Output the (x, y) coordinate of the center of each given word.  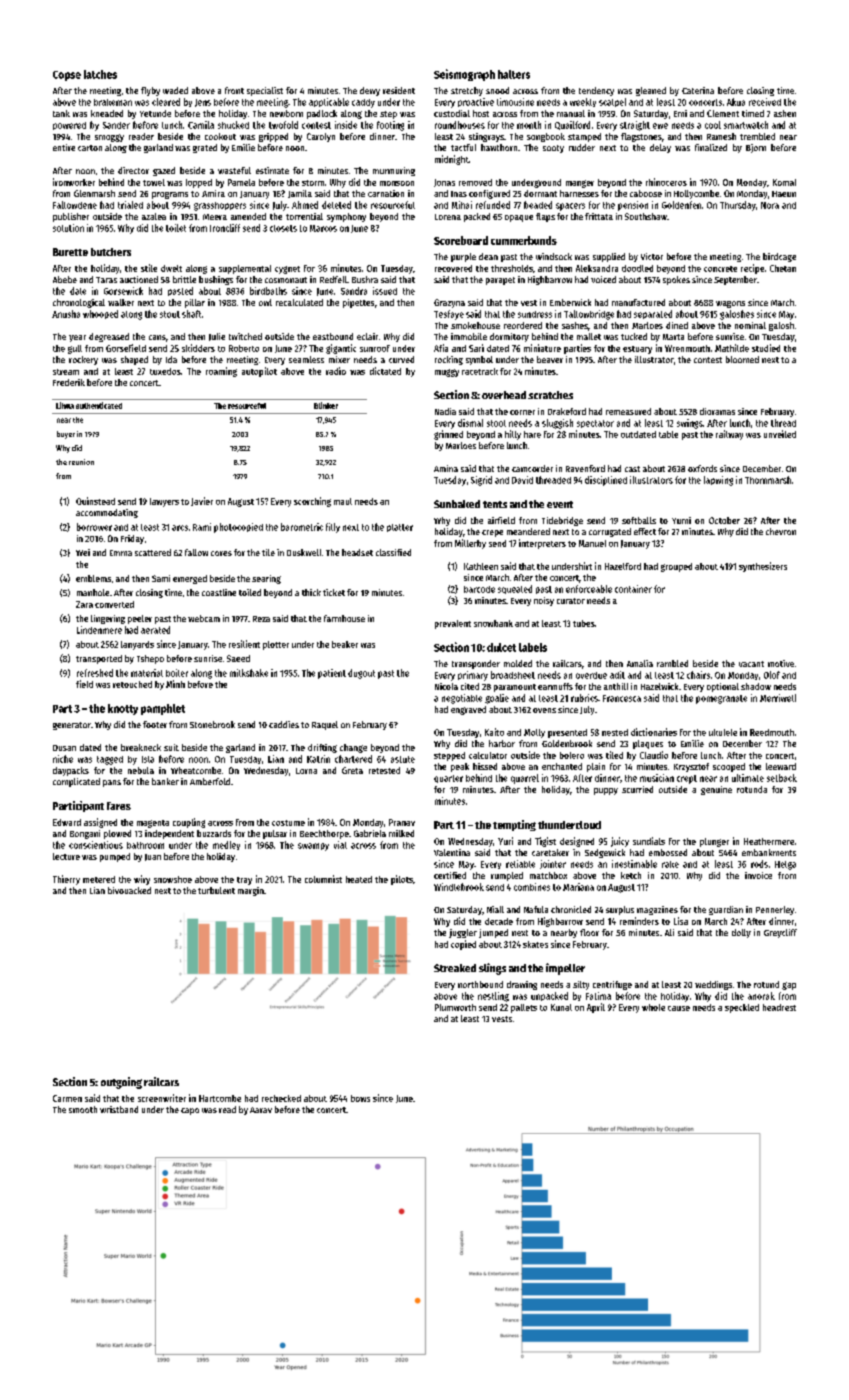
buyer (66, 435)
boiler (177, 673)
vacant (751, 664)
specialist (265, 91)
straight (635, 126)
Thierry (66, 880)
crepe (492, 533)
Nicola (446, 686)
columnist (323, 879)
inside (346, 125)
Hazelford (623, 566)
